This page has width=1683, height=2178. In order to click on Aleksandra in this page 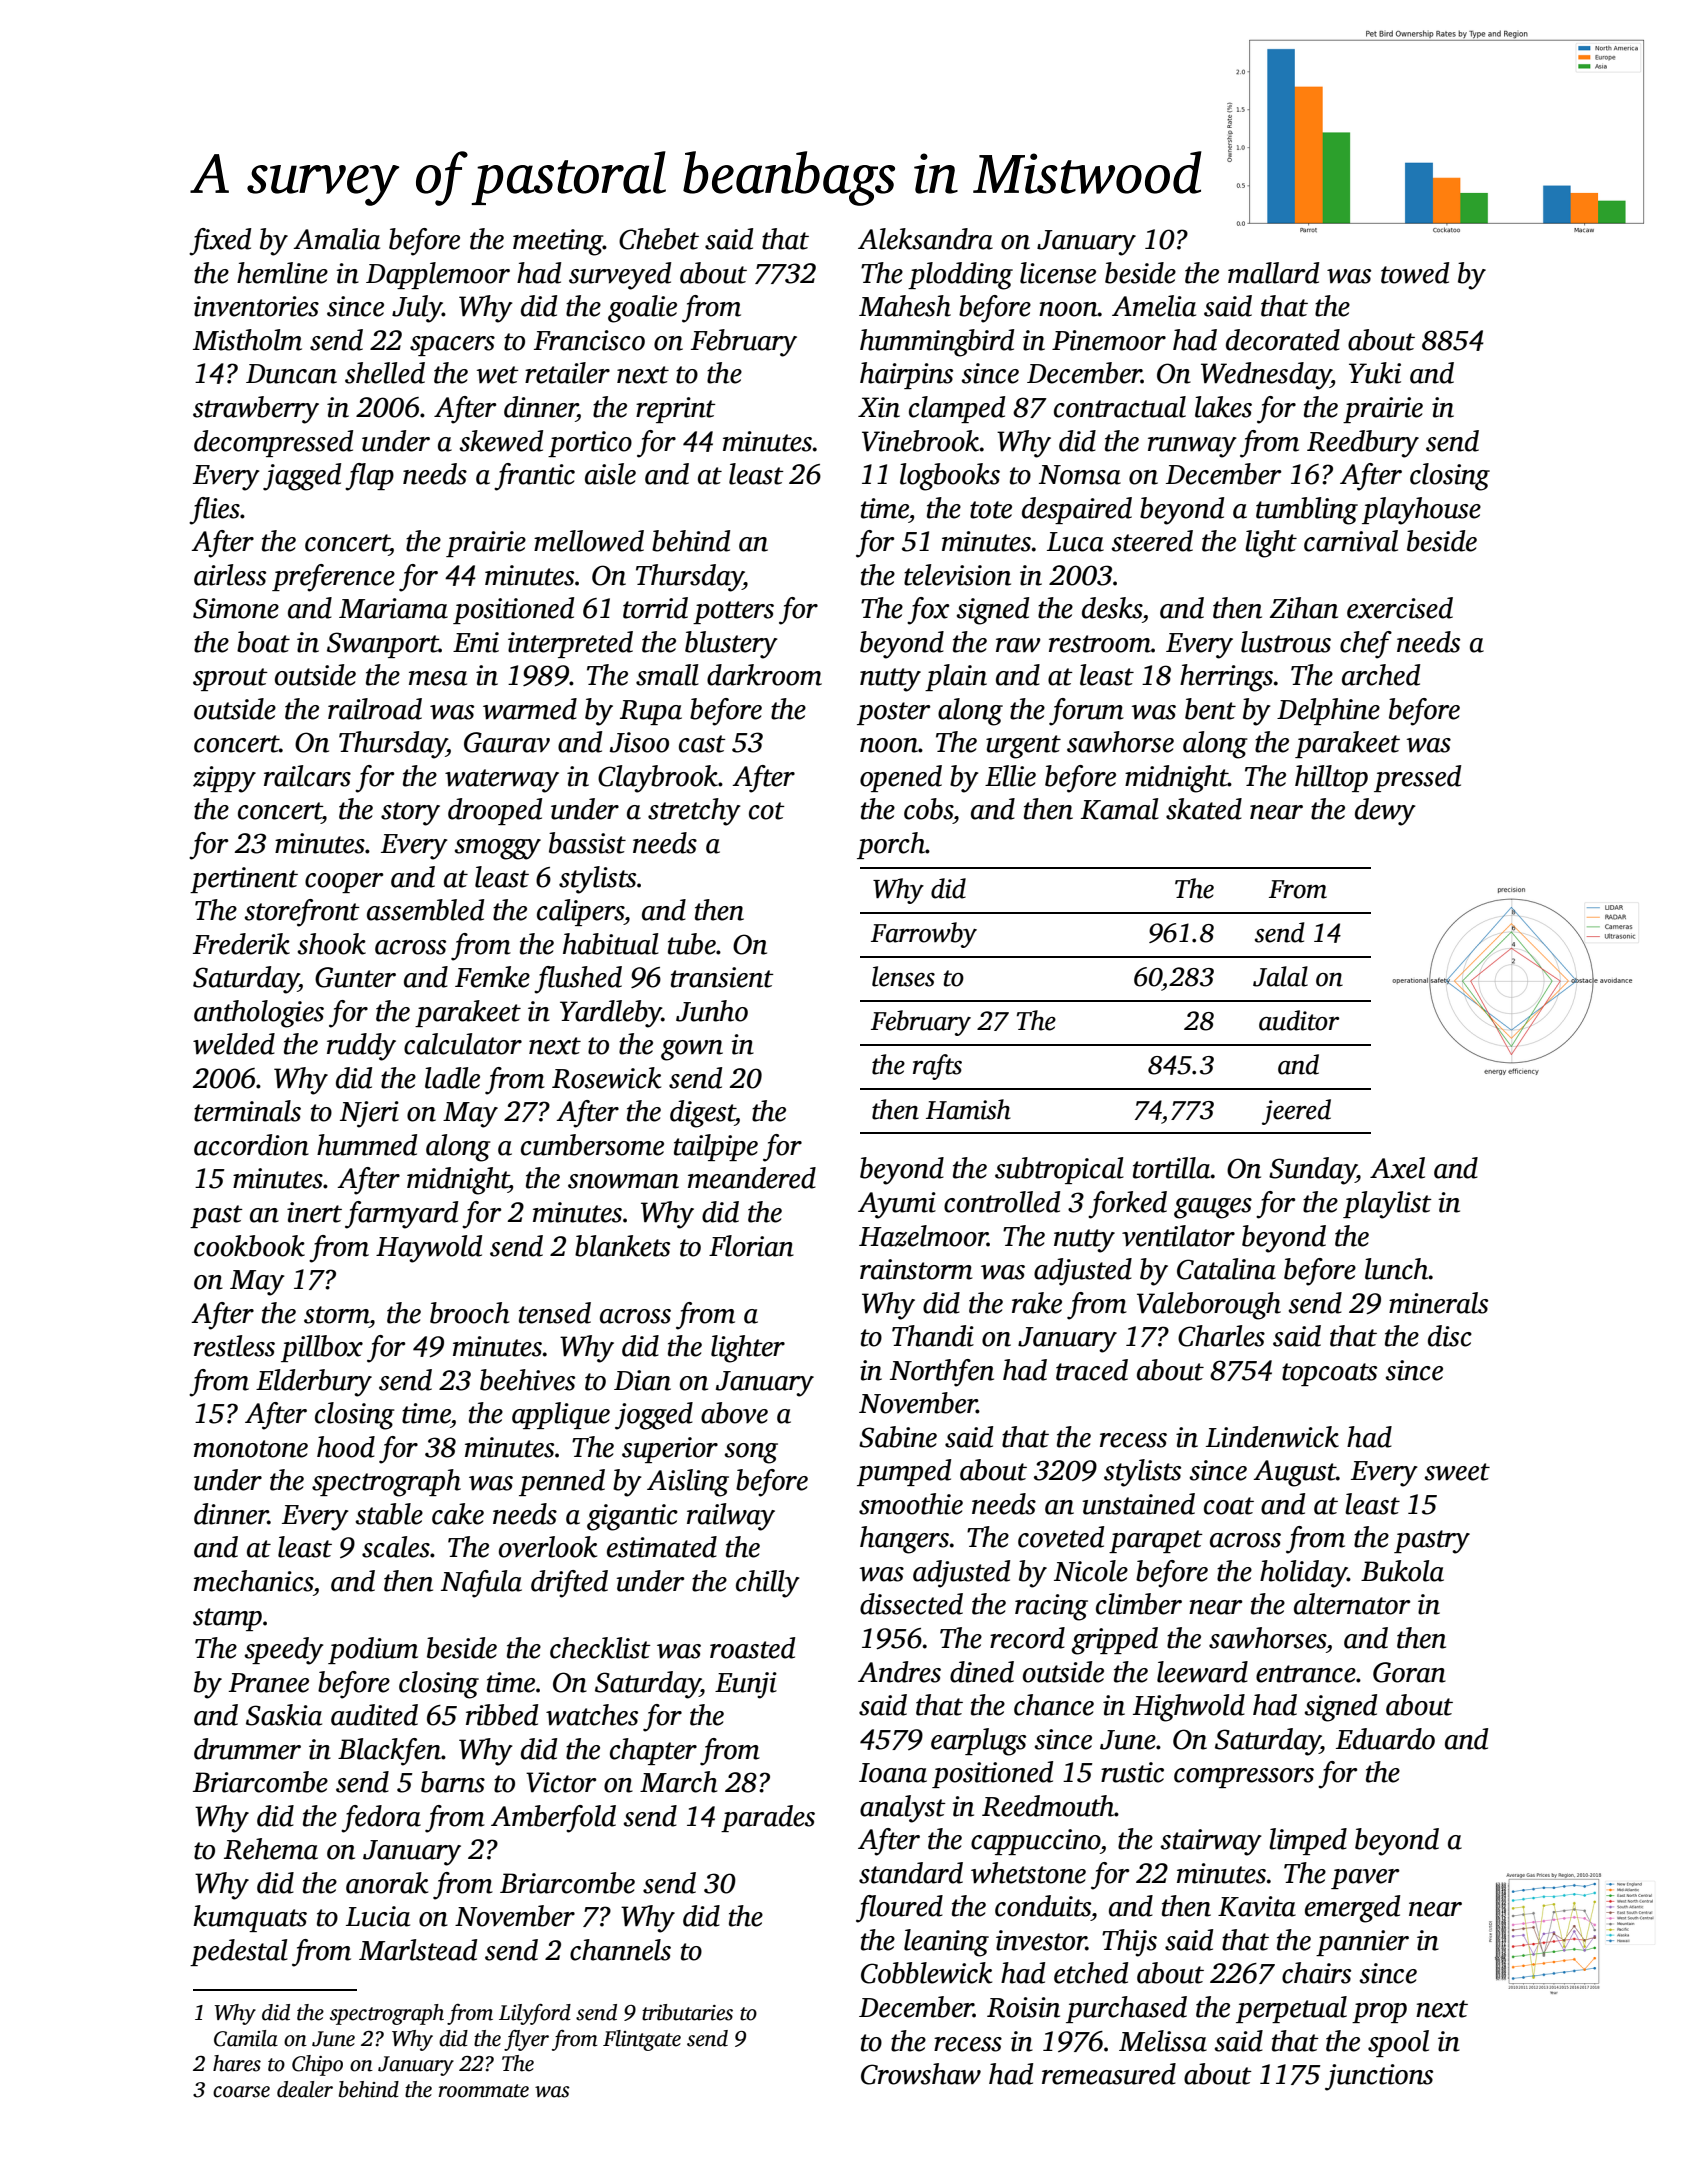, I will do `click(925, 239)`.
